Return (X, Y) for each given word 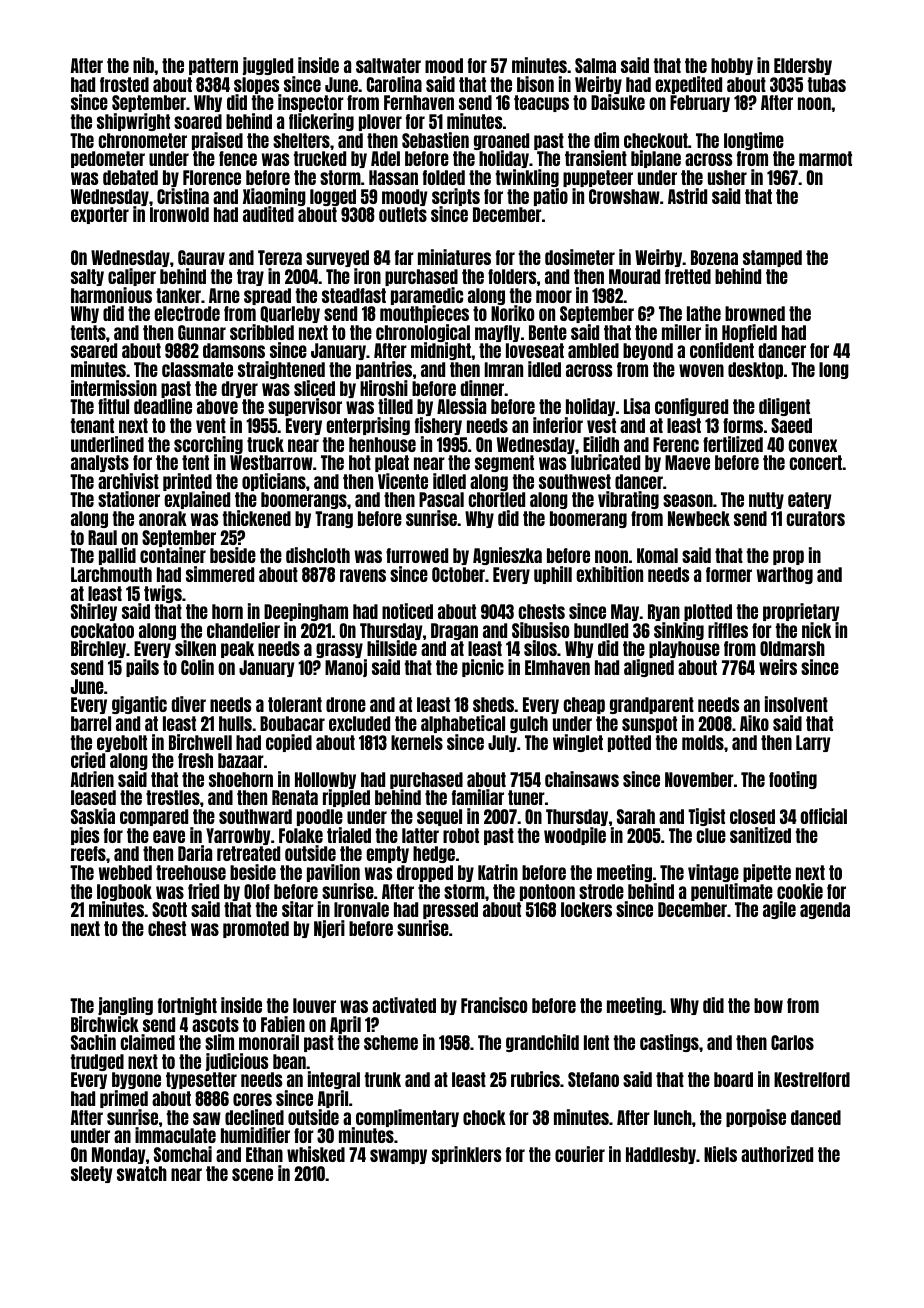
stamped (772, 258)
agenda (825, 910)
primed (124, 1099)
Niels (720, 1154)
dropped (425, 873)
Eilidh (601, 444)
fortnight (187, 1006)
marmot (825, 158)
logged (333, 197)
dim (606, 140)
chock (484, 1117)
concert (815, 462)
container (173, 555)
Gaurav (201, 257)
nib (143, 65)
